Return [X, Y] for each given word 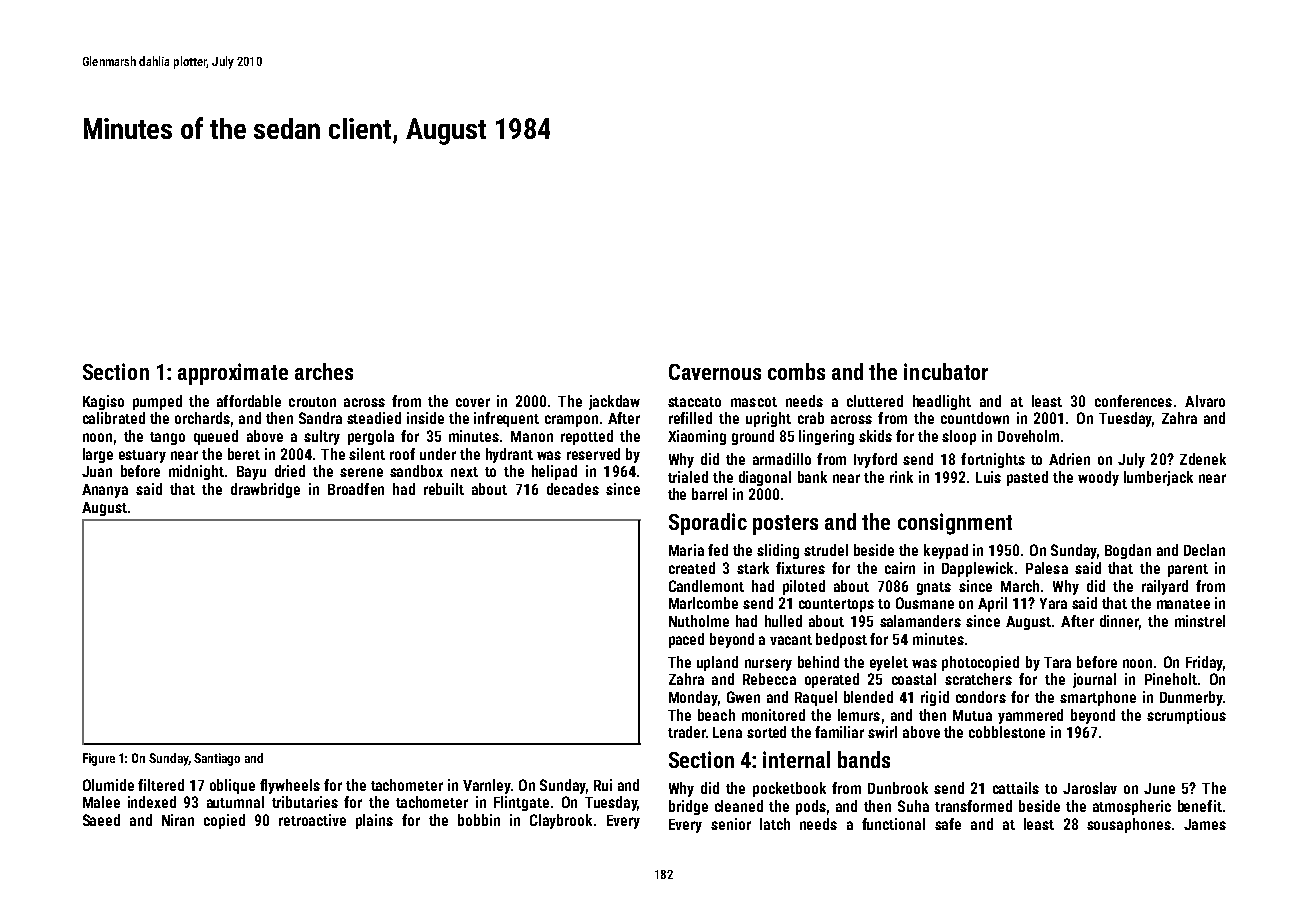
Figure [99, 759]
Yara [1053, 603]
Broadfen [356, 489]
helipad [554, 472]
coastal [914, 679]
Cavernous [715, 372]
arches [324, 371]
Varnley [487, 786]
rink [901, 477]
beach [716, 715]
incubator [946, 371]
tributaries [305, 802]
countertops [836, 605]
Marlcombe [703, 603]
